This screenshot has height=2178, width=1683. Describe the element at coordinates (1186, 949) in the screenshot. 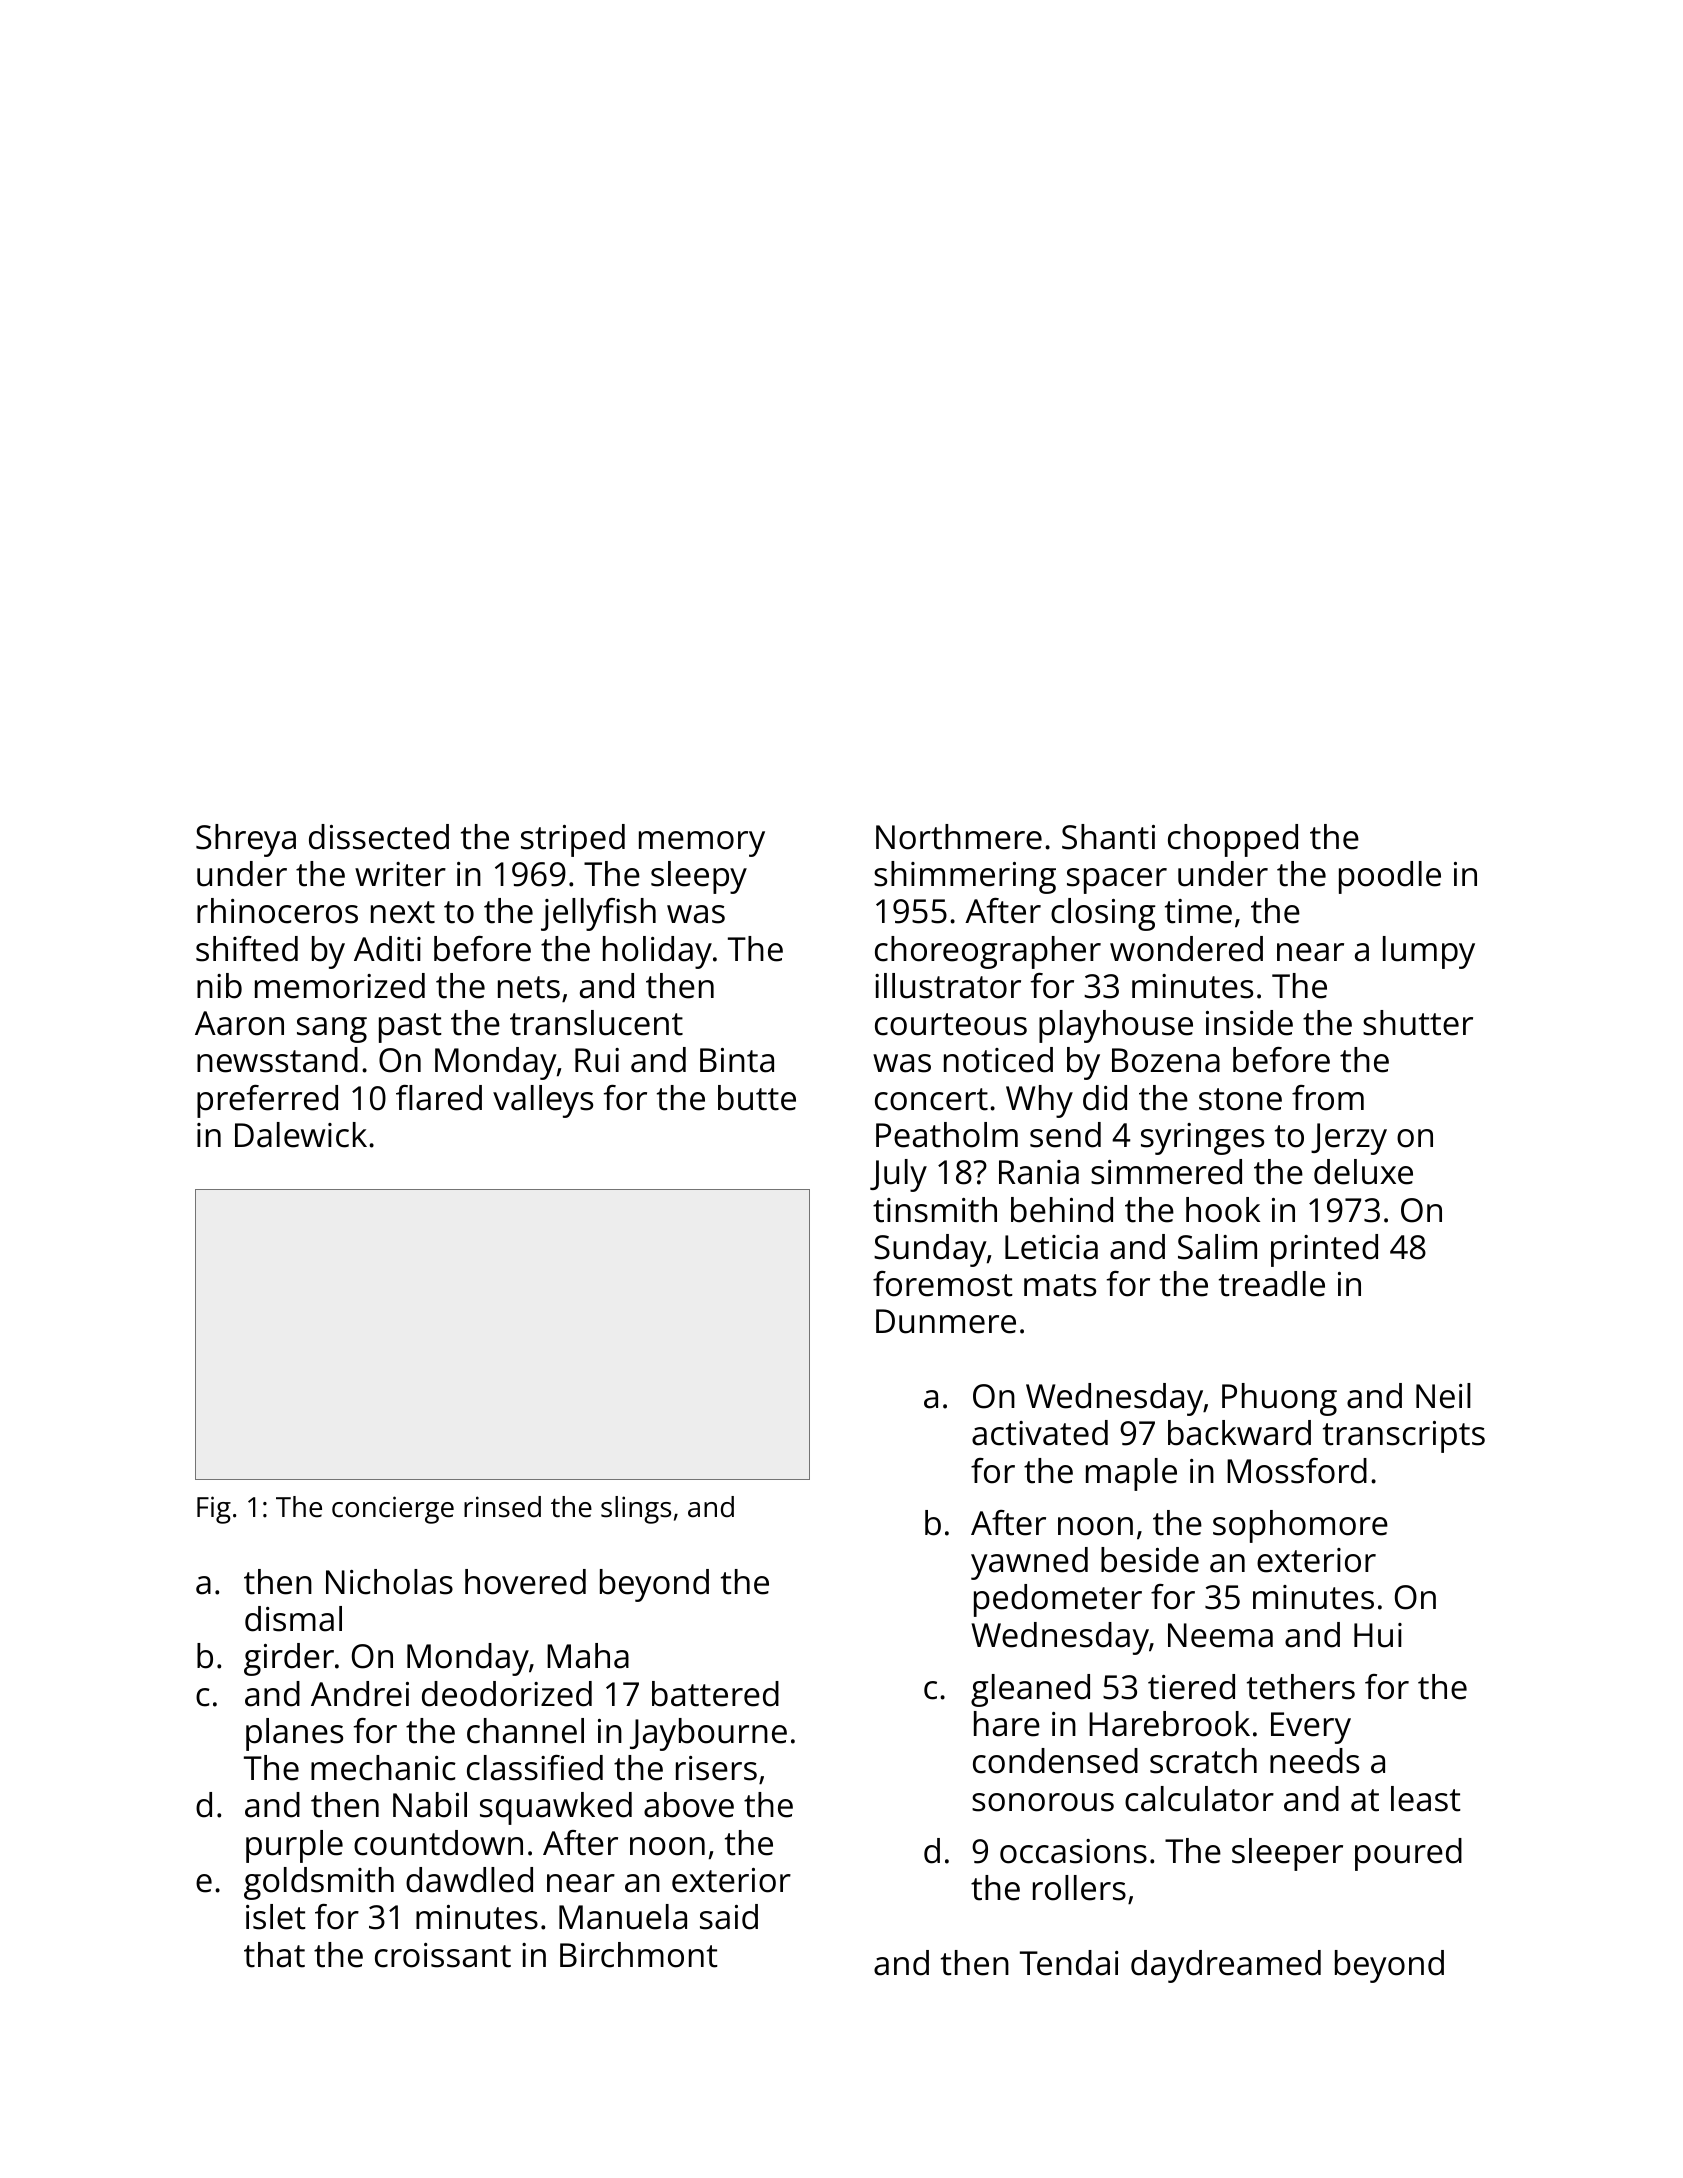

I see `wondered` at that location.
